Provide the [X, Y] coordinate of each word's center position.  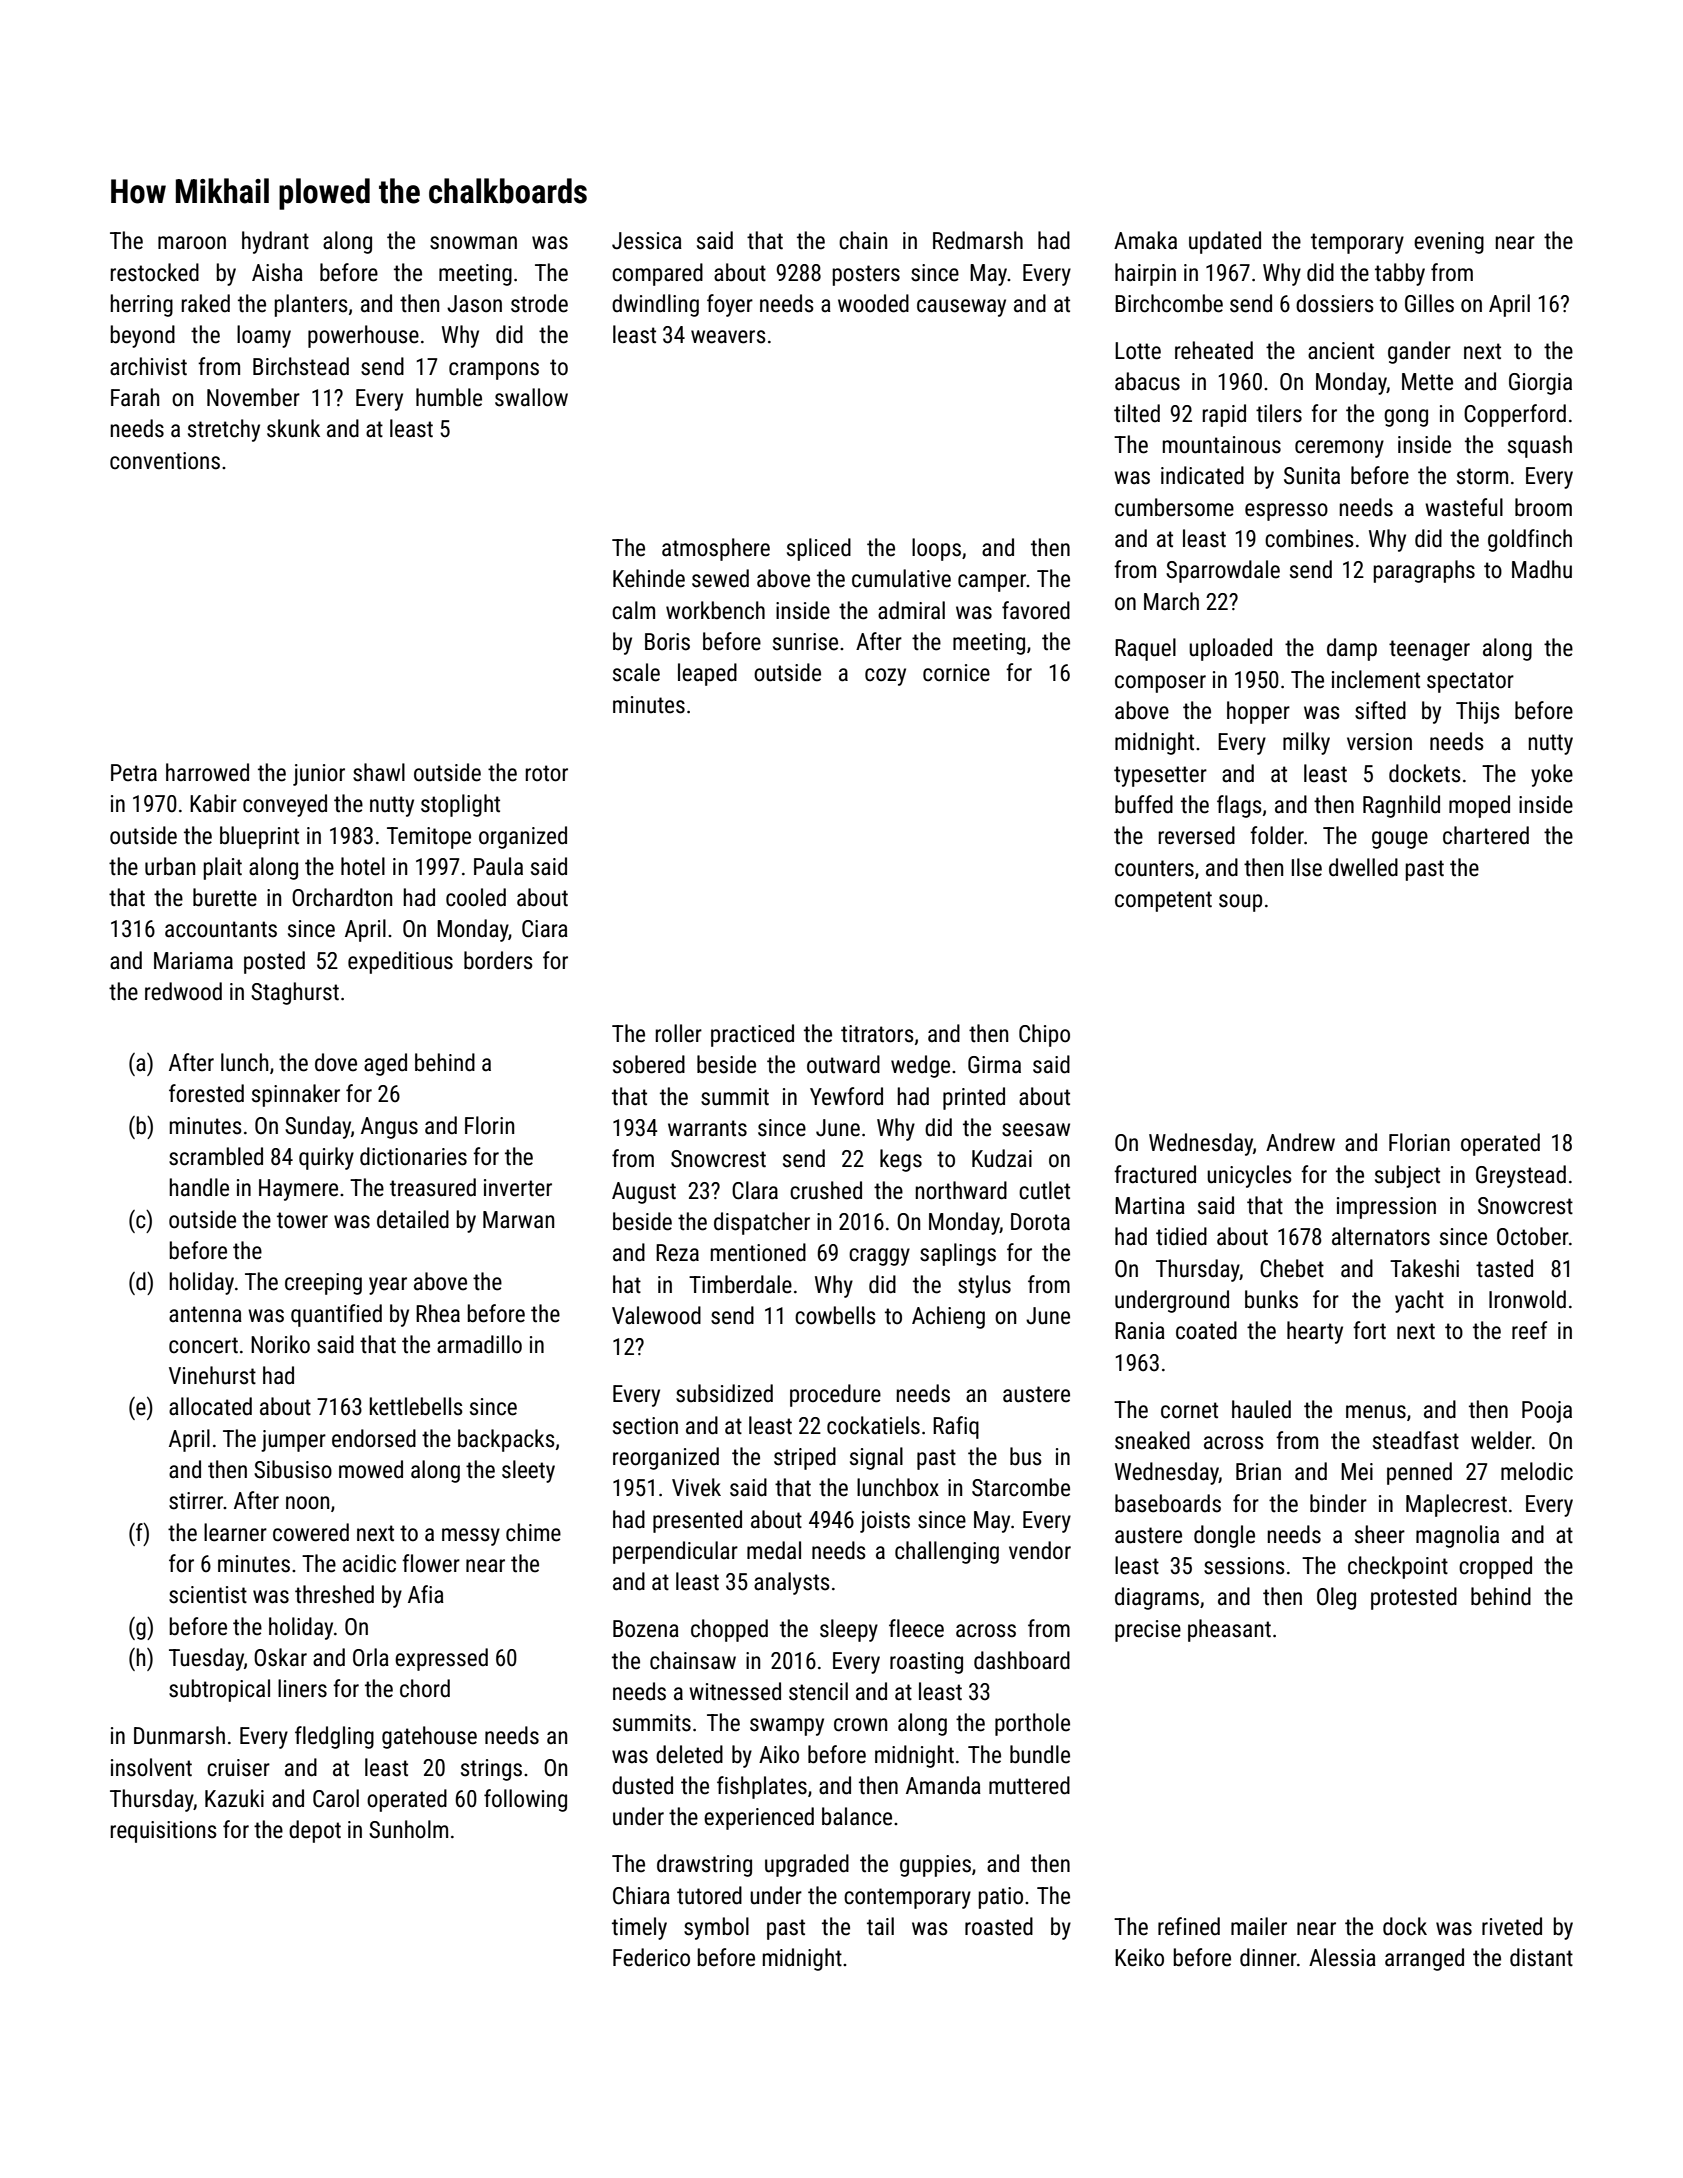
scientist [208, 1595]
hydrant [275, 242]
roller [678, 1033]
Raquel [1145, 649]
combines [1309, 538]
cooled [476, 897]
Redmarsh [978, 240]
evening [1449, 243]
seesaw [1036, 1130]
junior [319, 775]
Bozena [646, 1629]
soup [1240, 903]
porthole [1032, 1724]
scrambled [216, 1156]
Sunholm [408, 1829]
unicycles [1249, 1176]
